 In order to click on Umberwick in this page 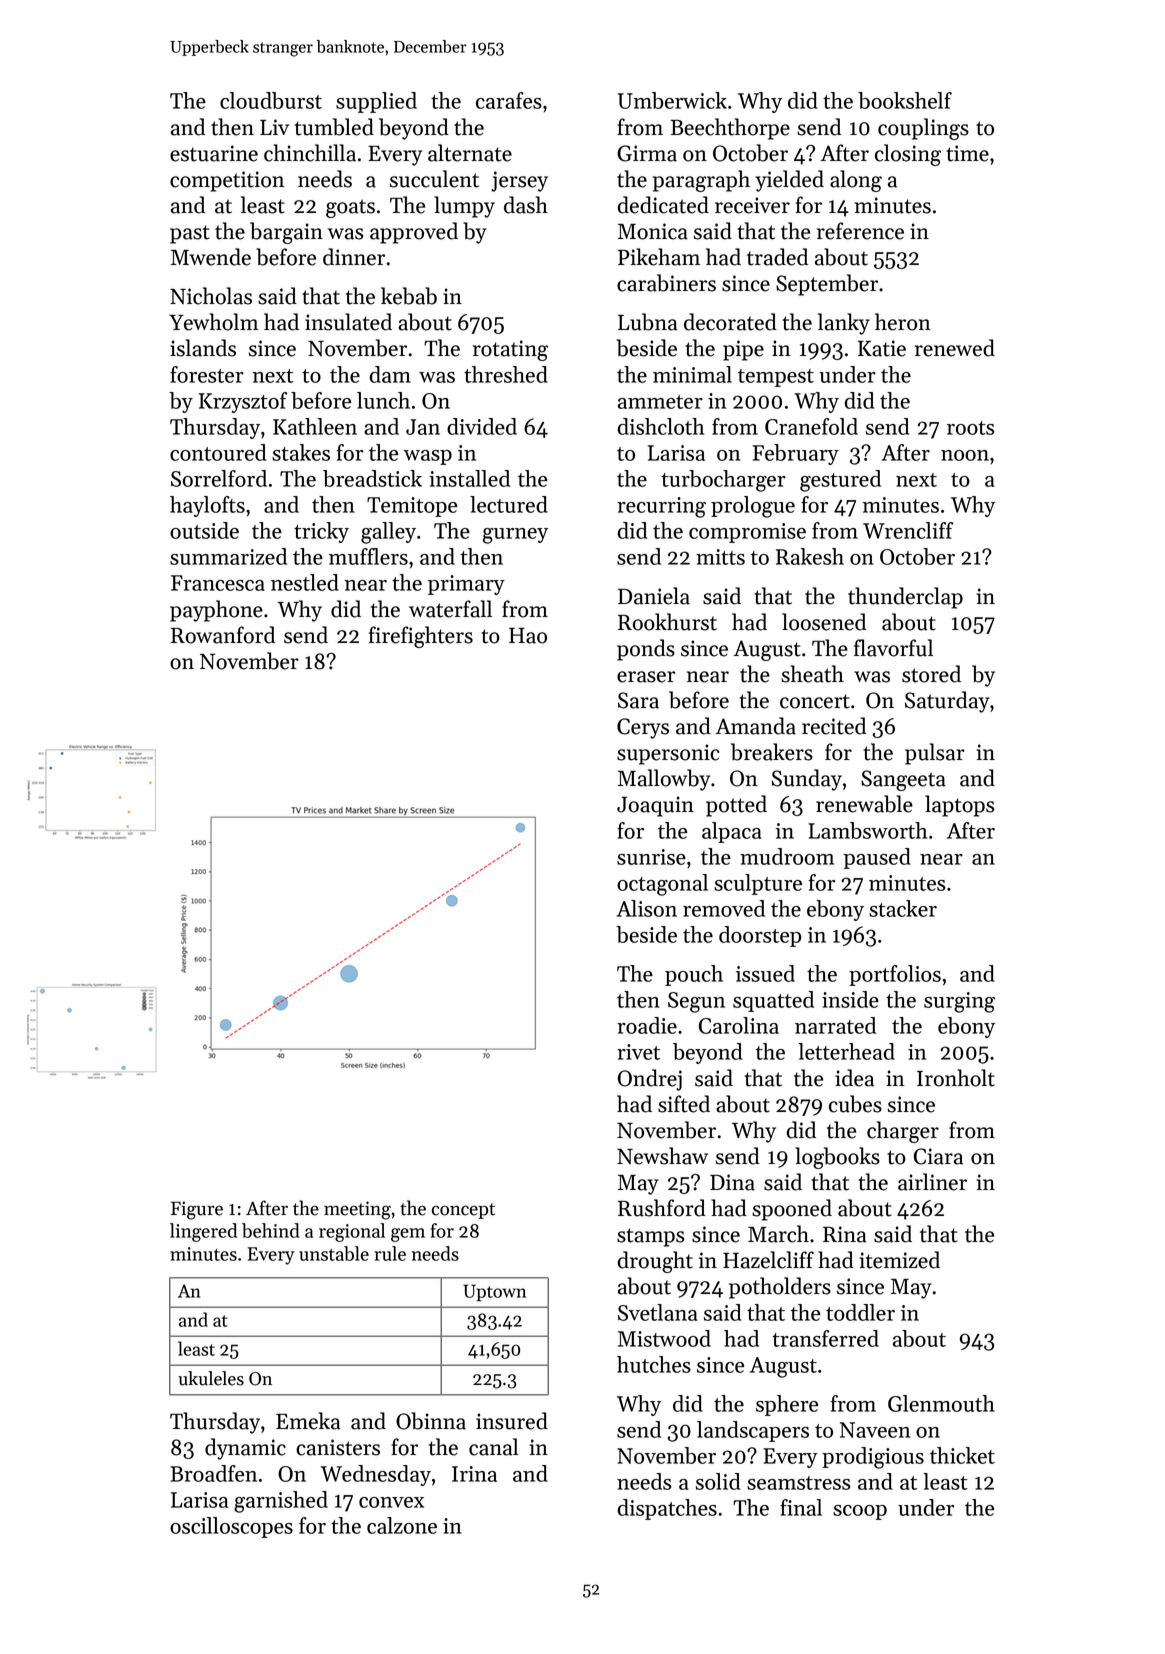, I will do `click(672, 100)`.
